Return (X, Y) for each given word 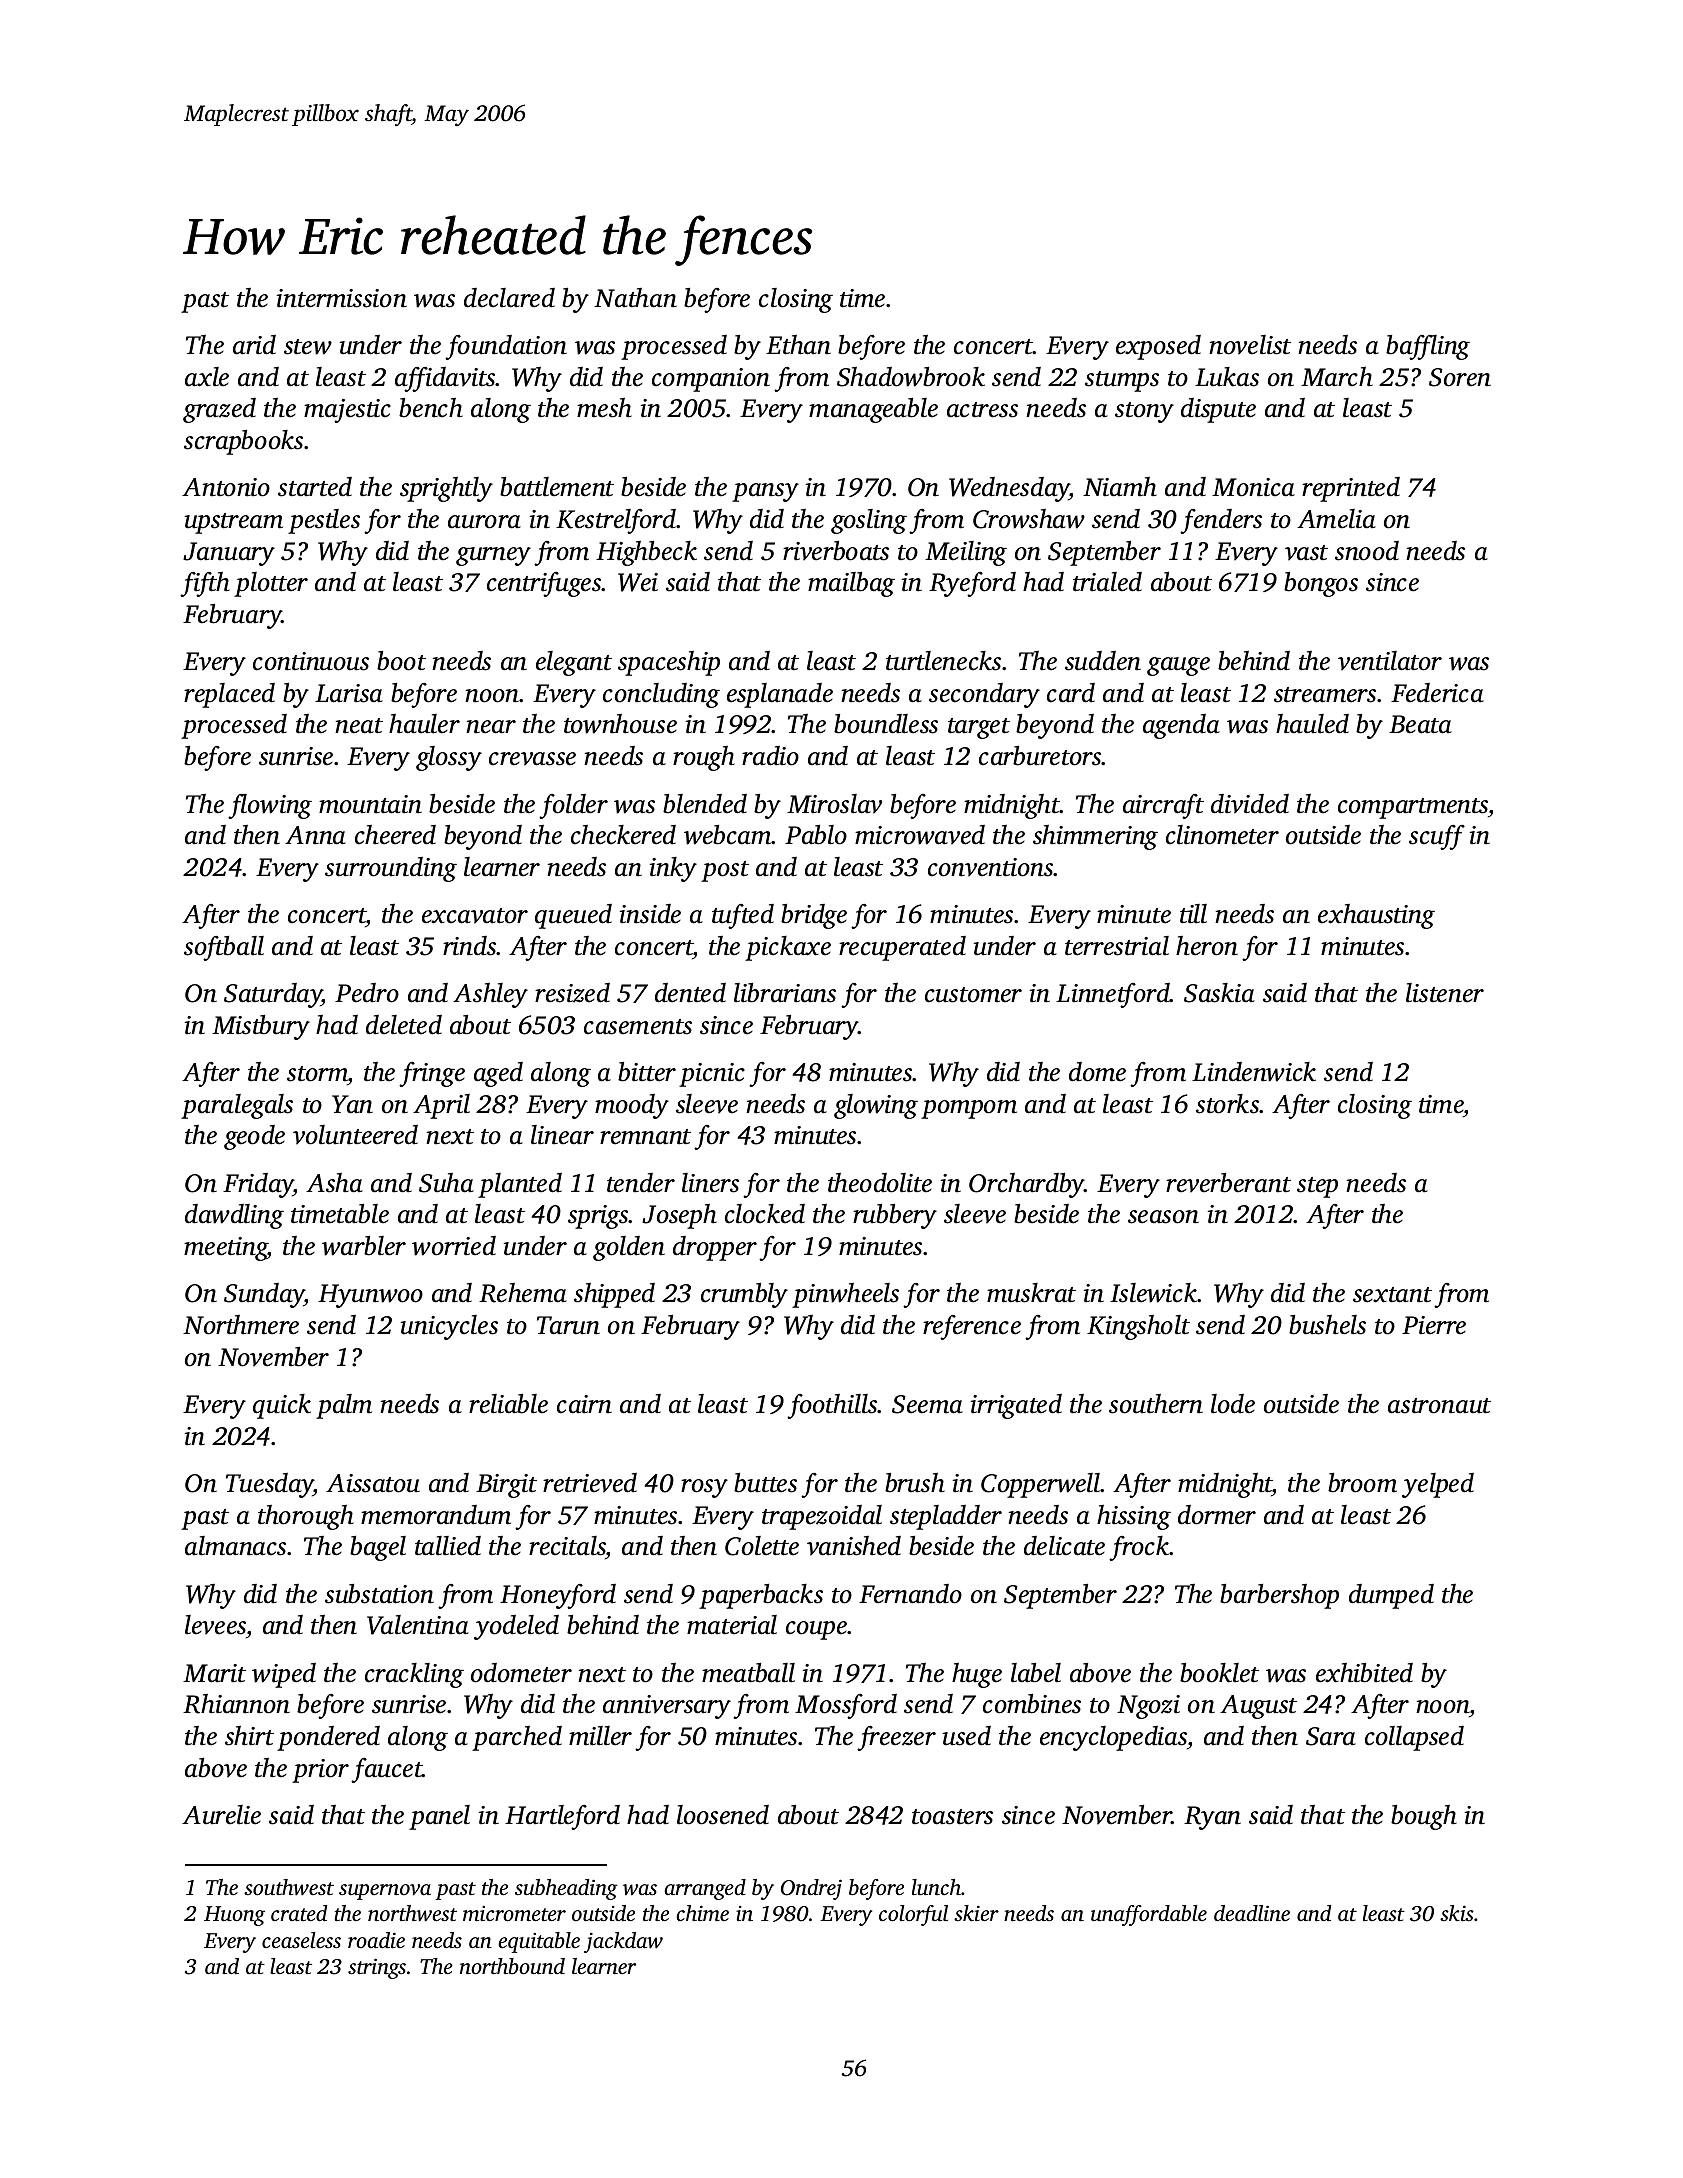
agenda (1181, 726)
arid (254, 345)
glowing (876, 1106)
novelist (1250, 345)
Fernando (910, 1594)
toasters (952, 1817)
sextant (1392, 1295)
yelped (1438, 1485)
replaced (229, 695)
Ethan (798, 345)
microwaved (920, 835)
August (1258, 1707)
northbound (512, 1966)
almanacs (235, 1546)
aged (498, 1074)
